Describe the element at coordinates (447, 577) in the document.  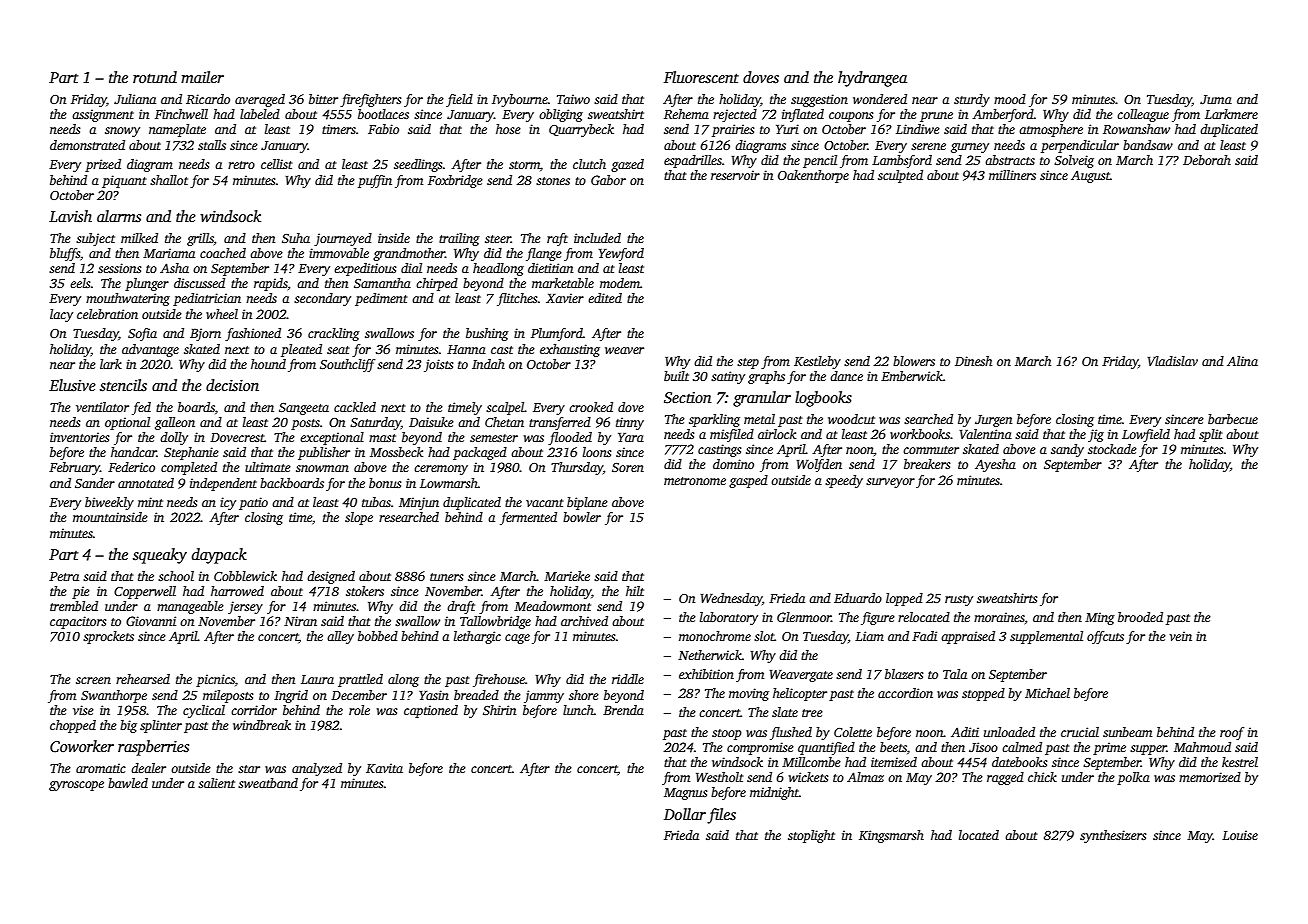
I see `tuners` at that location.
